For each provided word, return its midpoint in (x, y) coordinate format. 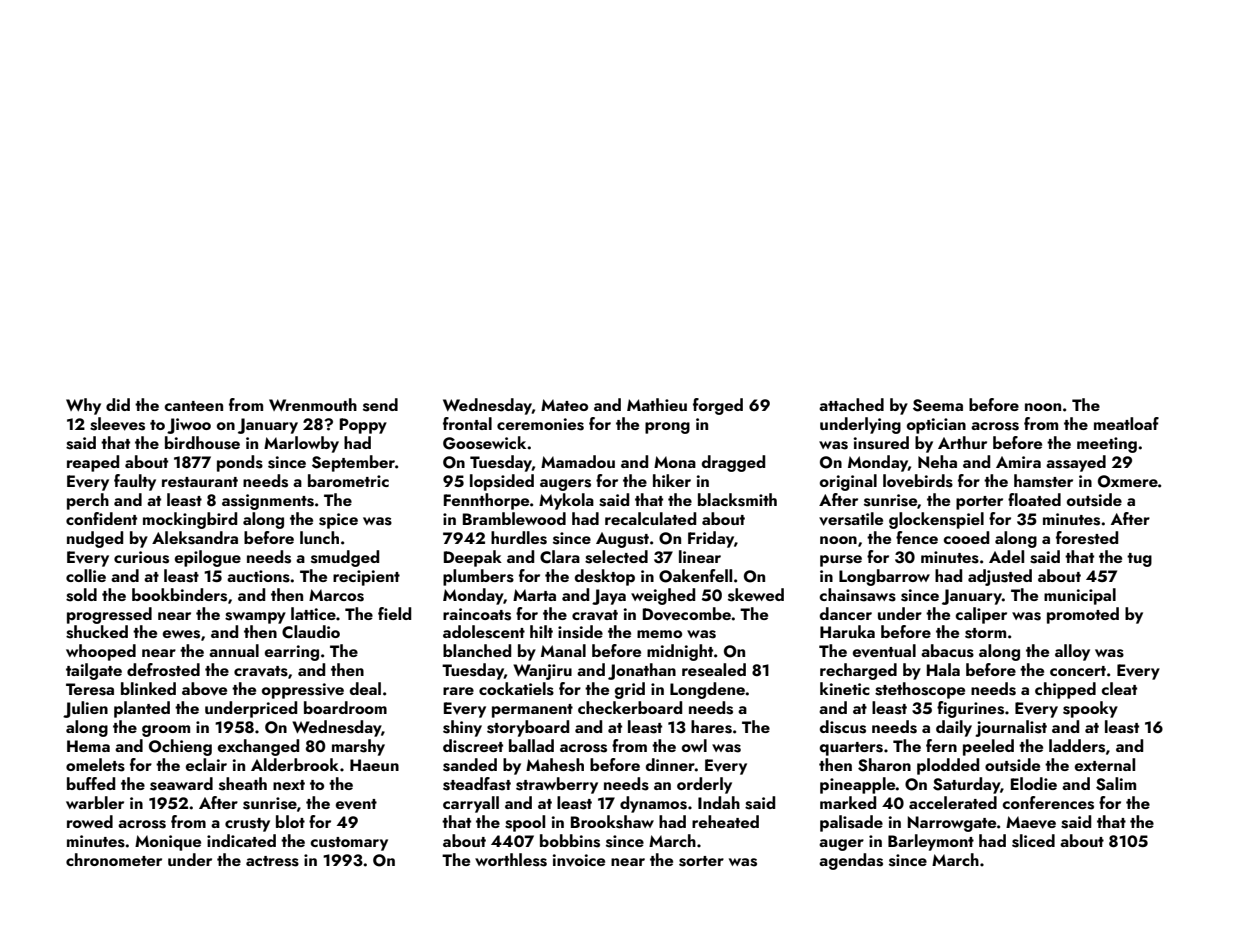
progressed (109, 615)
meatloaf (1126, 423)
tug (1139, 560)
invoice (579, 860)
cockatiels (516, 689)
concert (1078, 671)
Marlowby (301, 444)
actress (272, 861)
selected (616, 557)
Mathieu (657, 404)
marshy (358, 747)
